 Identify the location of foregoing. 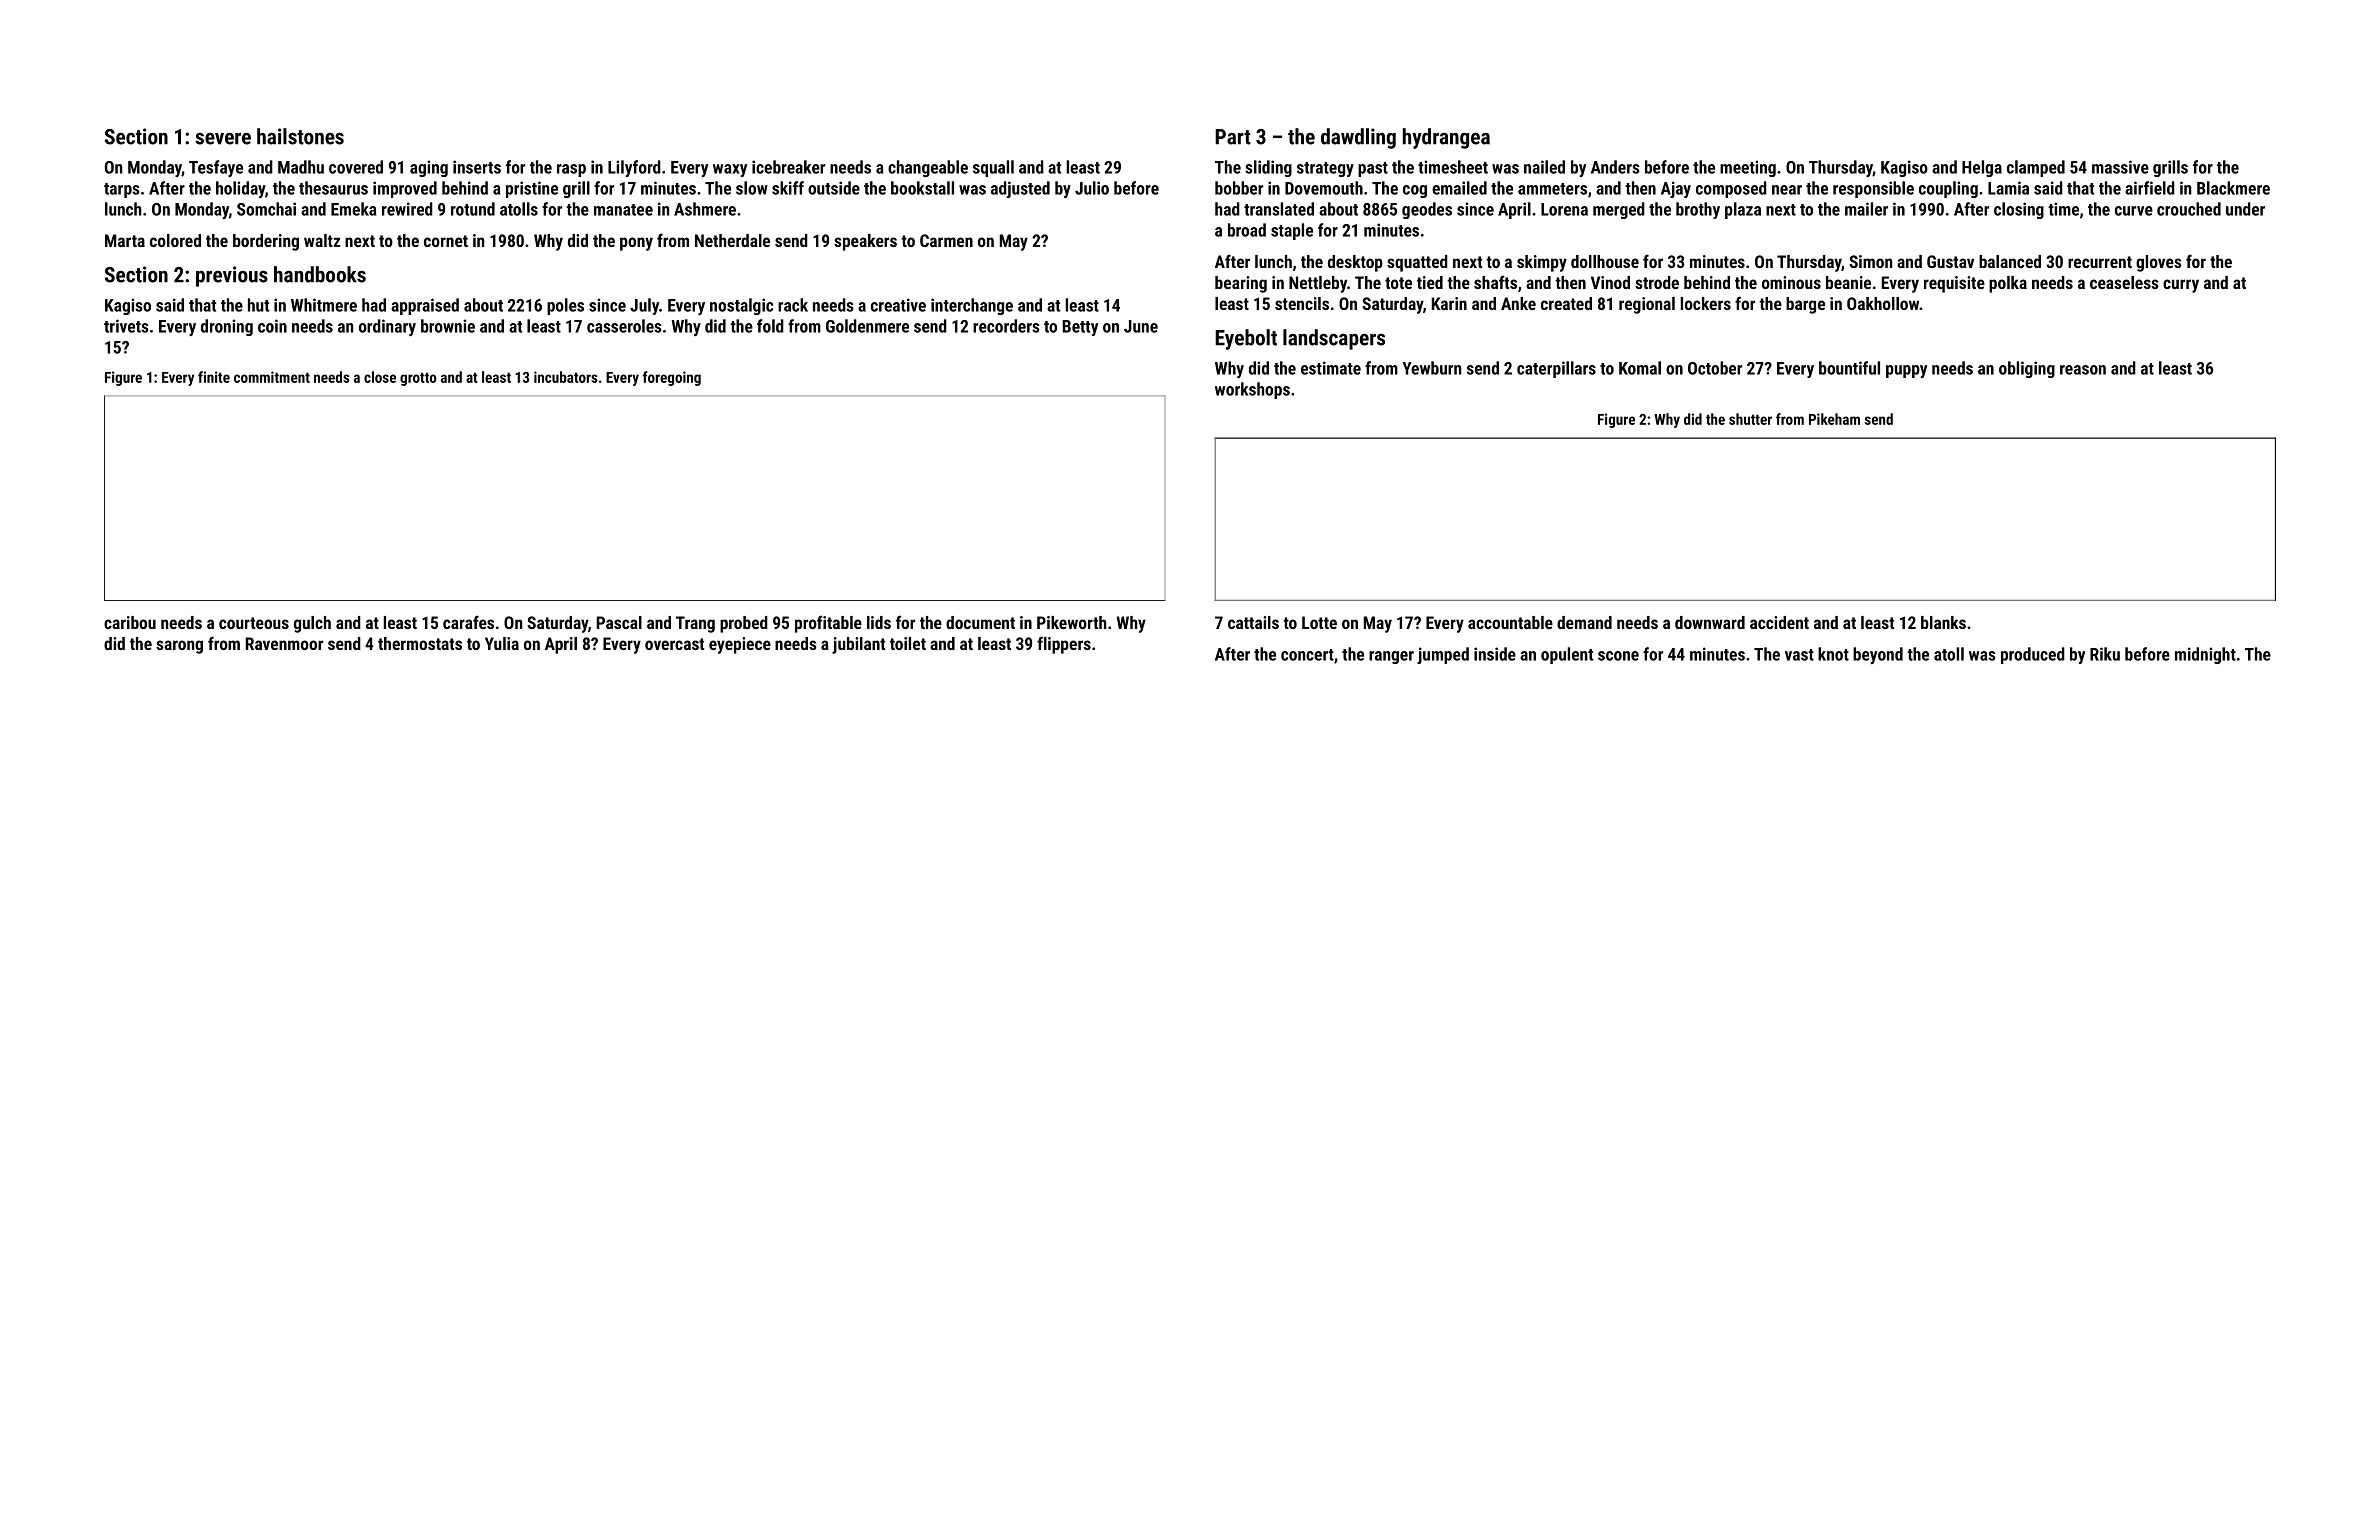
(672, 378).
